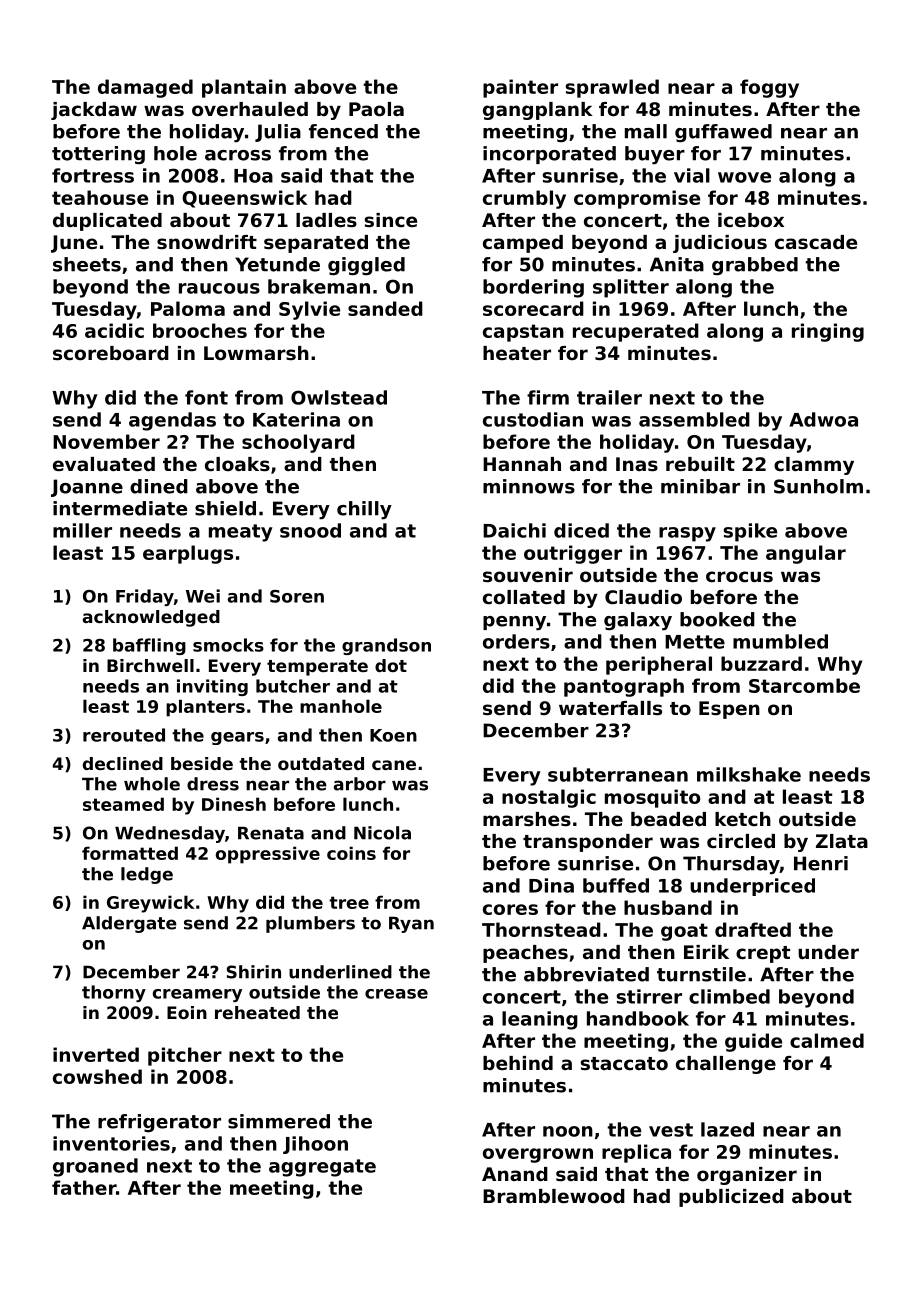 The width and height of the screenshot is (924, 1308). Describe the element at coordinates (360, 784) in the screenshot. I see `arbor` at that location.
